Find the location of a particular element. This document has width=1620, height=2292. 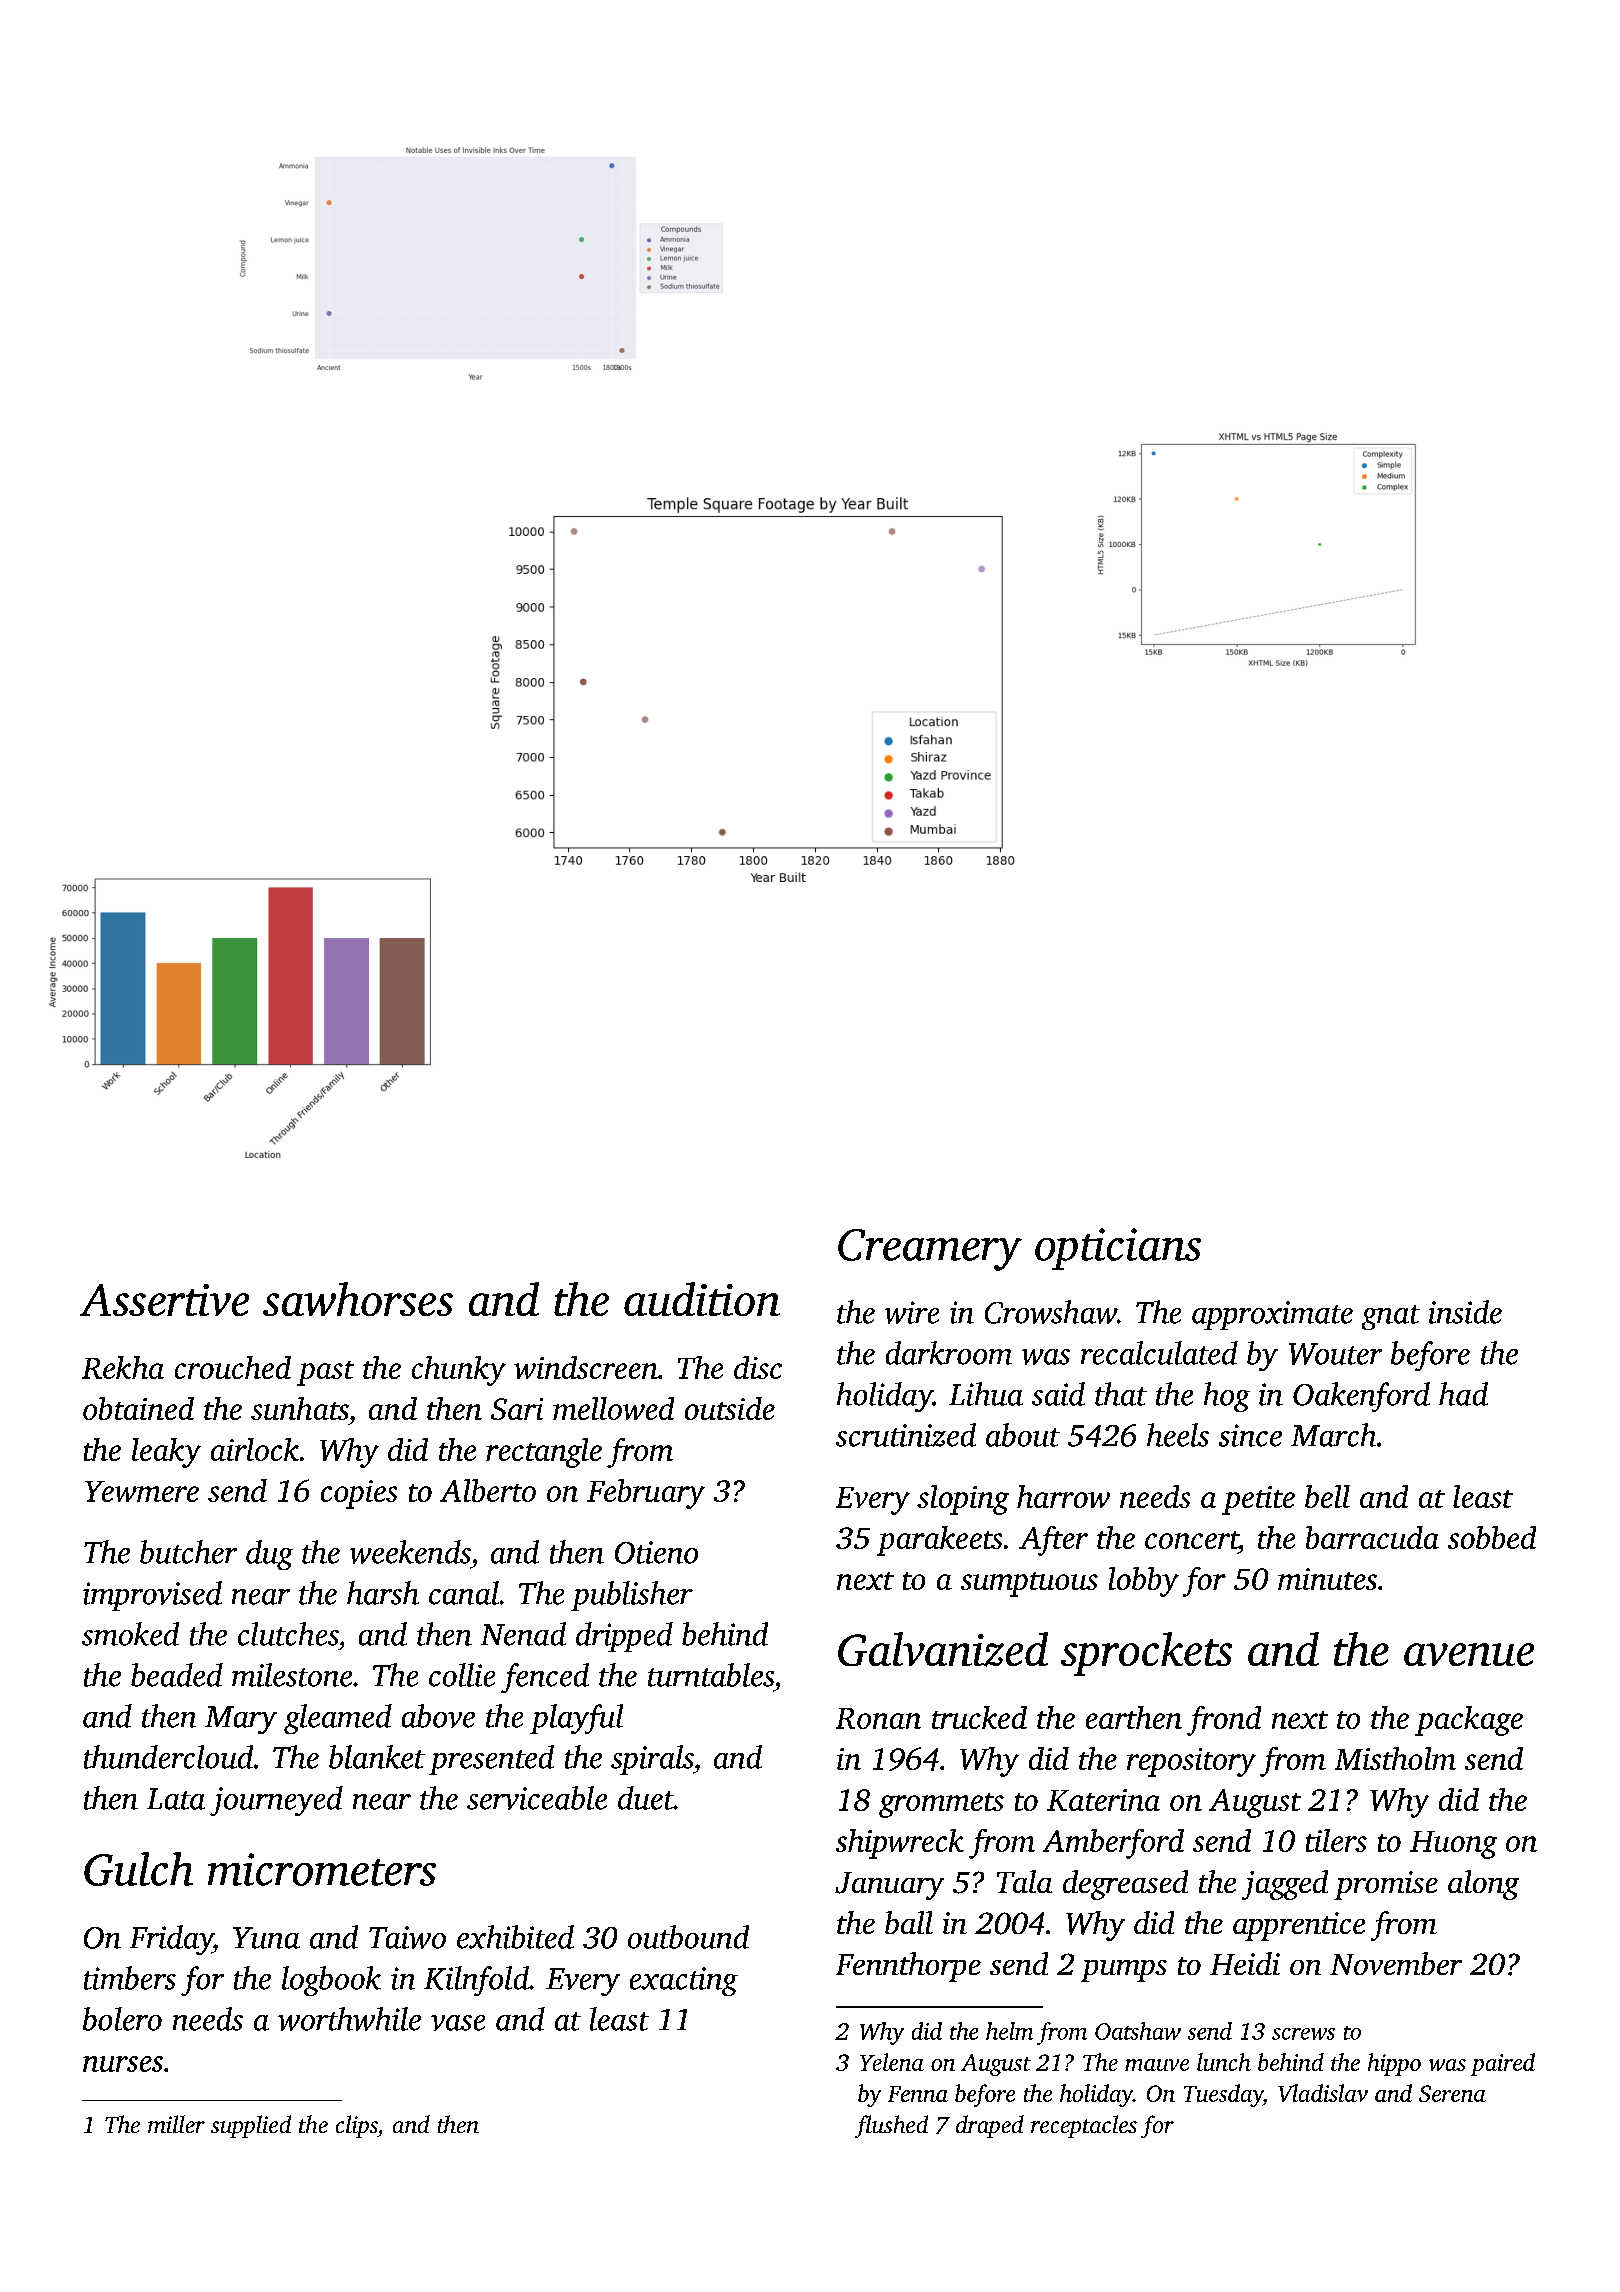

hippo is located at coordinates (1394, 2064).
